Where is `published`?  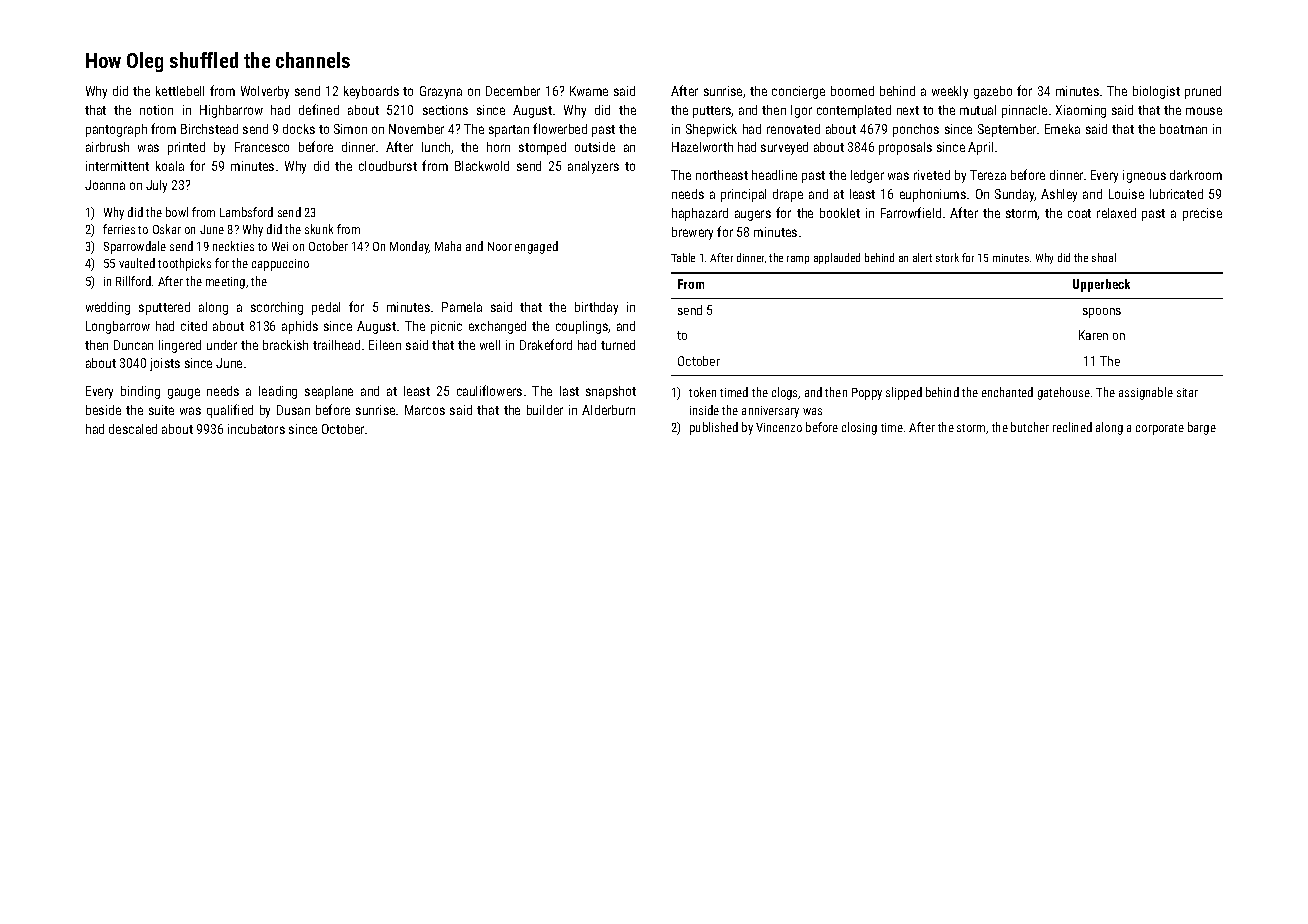
published is located at coordinates (714, 428).
